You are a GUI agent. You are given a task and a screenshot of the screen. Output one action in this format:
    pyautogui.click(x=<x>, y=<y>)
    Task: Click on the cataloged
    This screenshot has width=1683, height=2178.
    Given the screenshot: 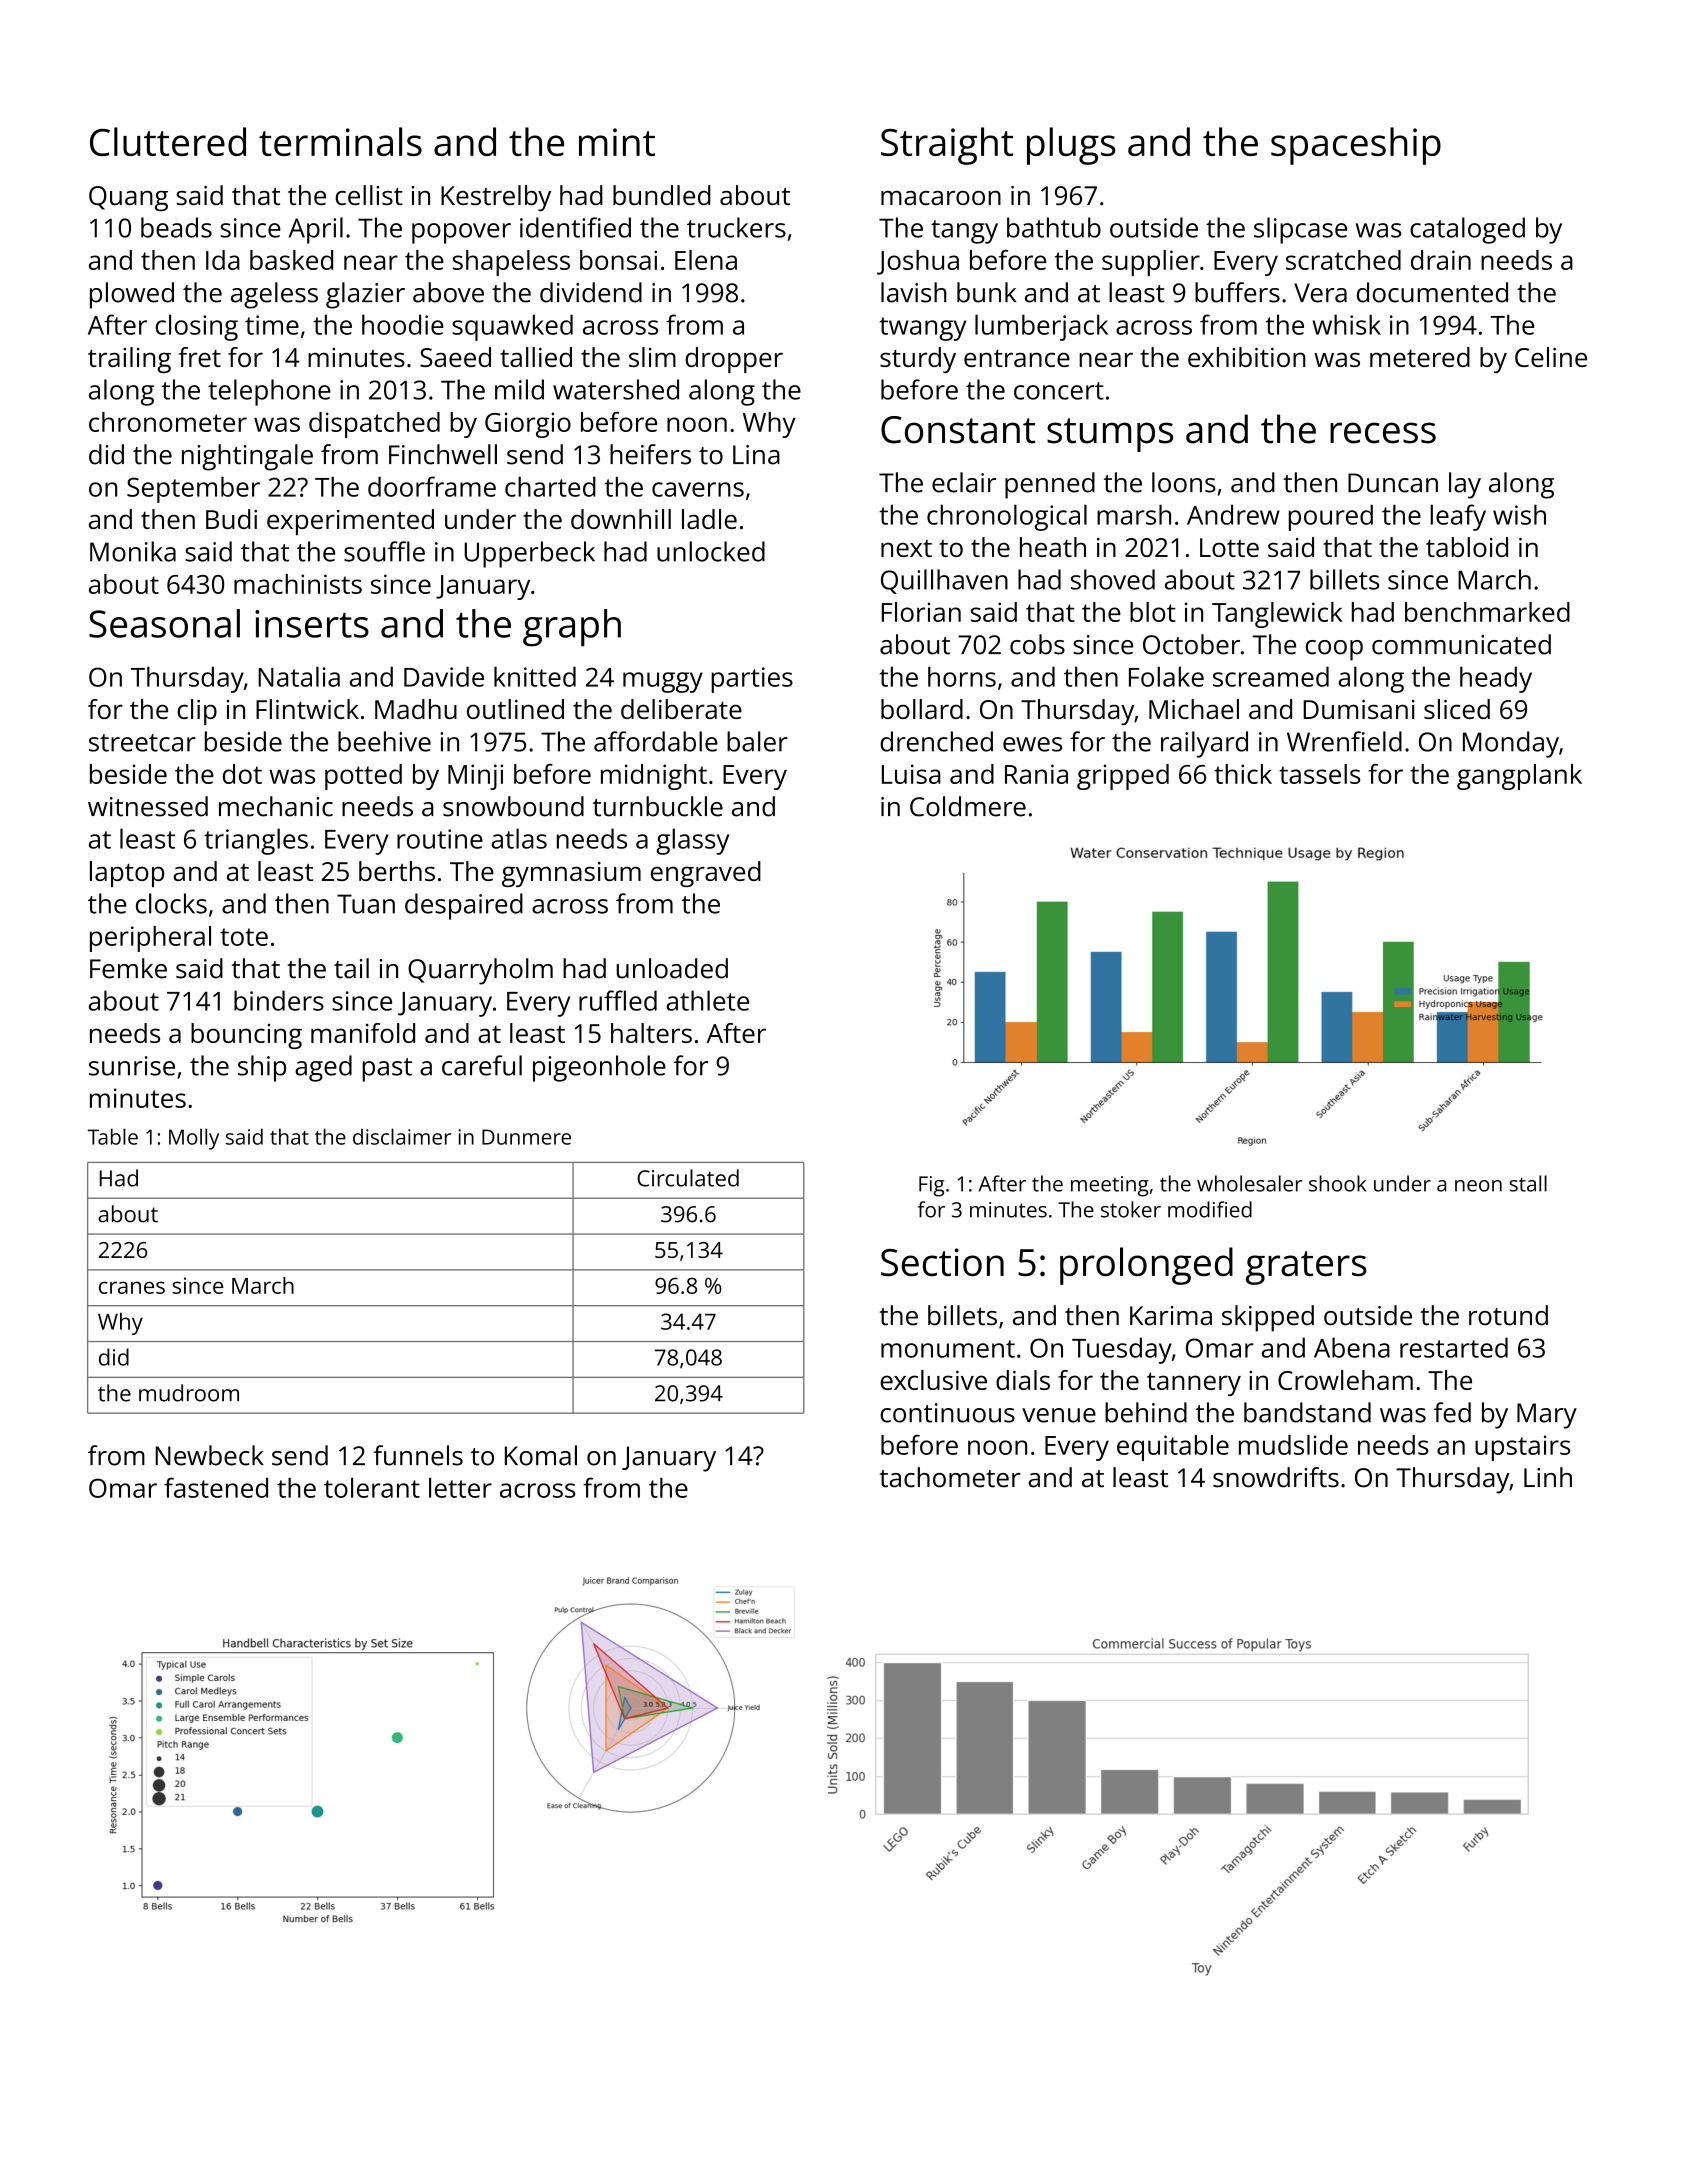 What is the action you would take?
    pyautogui.click(x=1467, y=230)
